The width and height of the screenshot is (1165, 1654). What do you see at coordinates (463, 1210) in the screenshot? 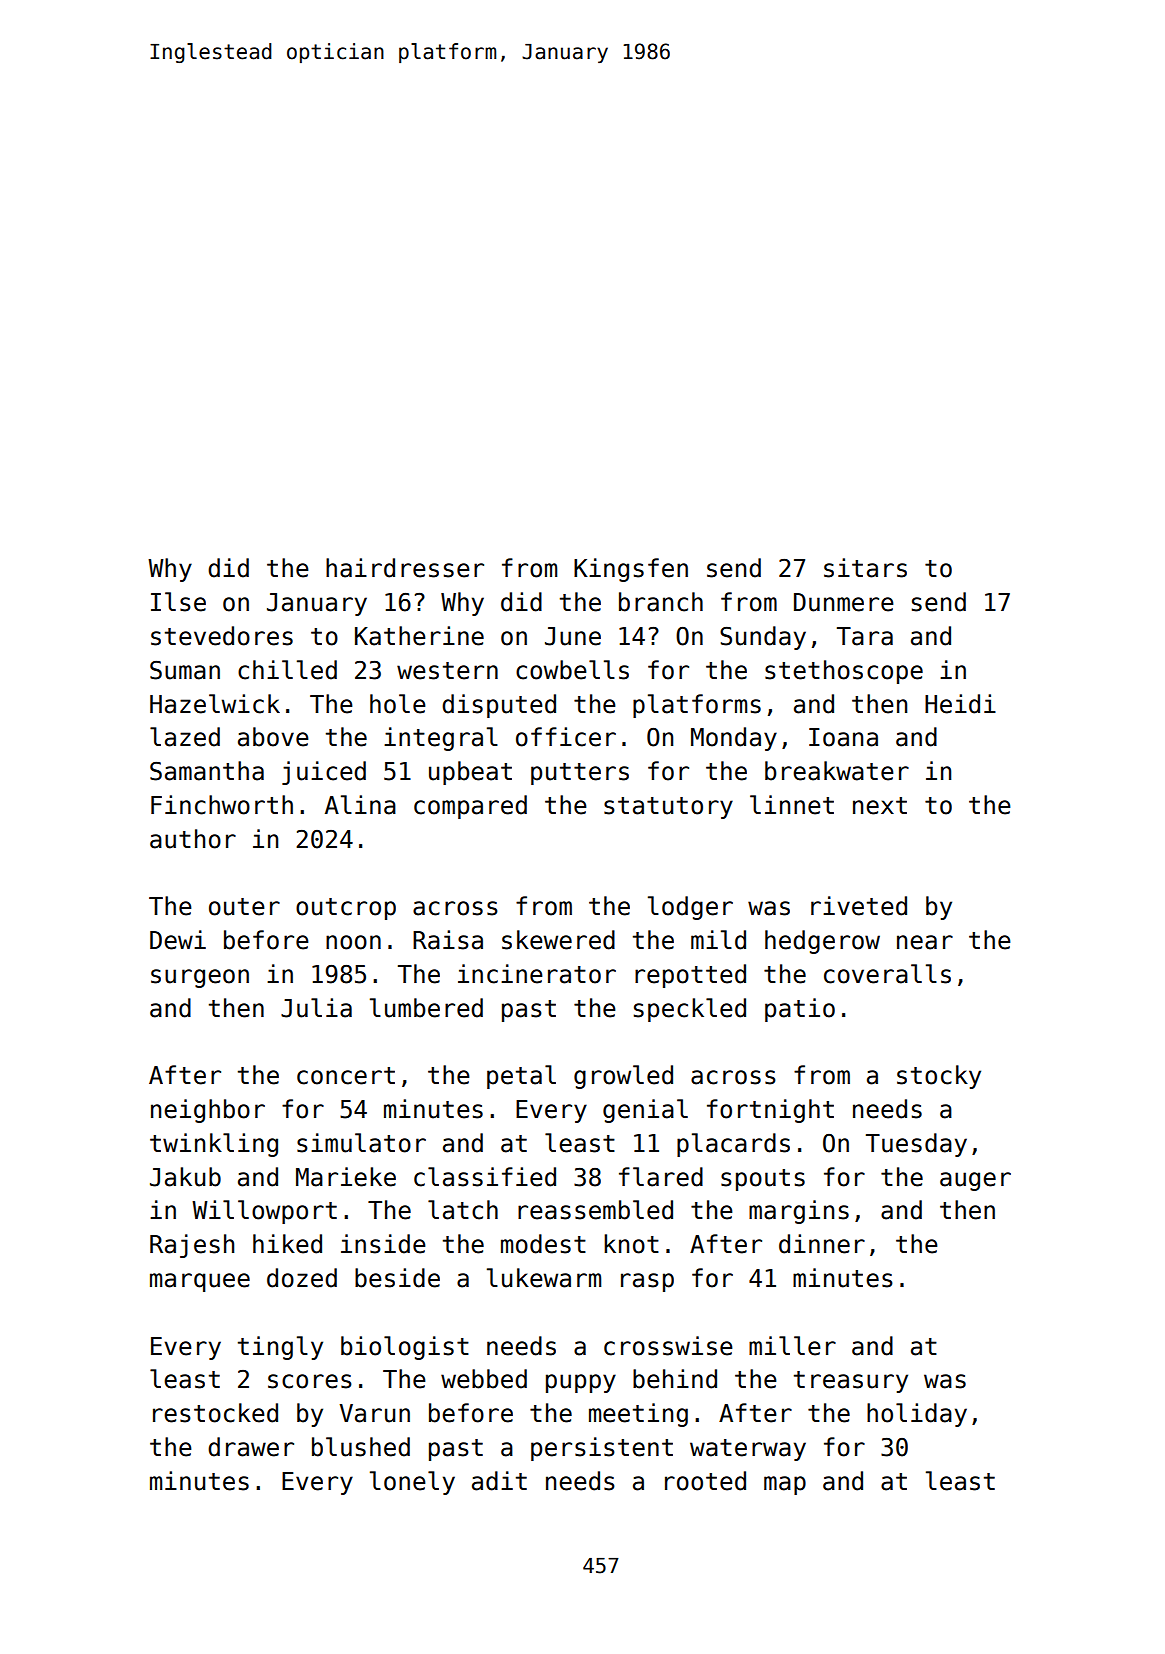
I see `latch` at bounding box center [463, 1210].
